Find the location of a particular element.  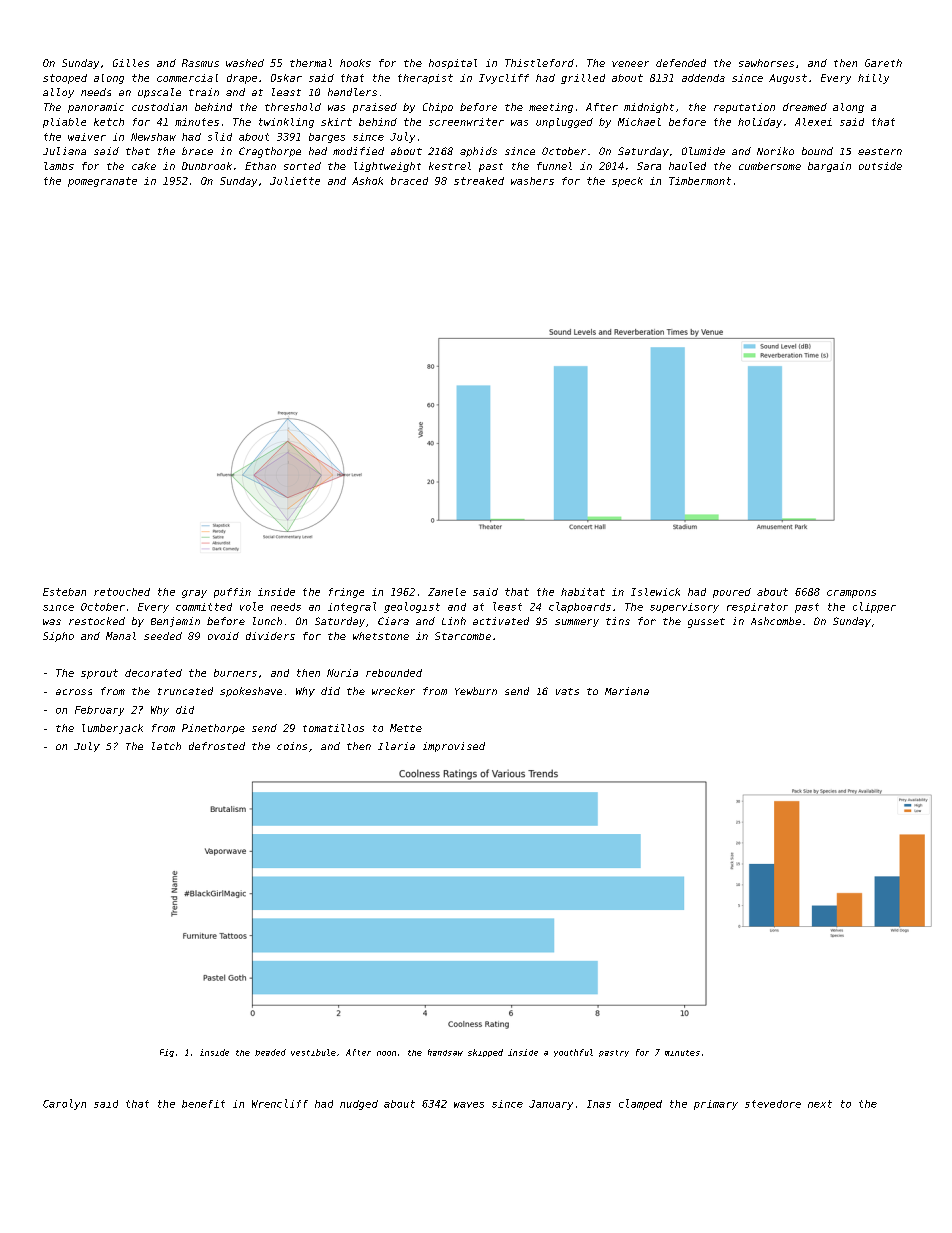

outside is located at coordinates (880, 166).
